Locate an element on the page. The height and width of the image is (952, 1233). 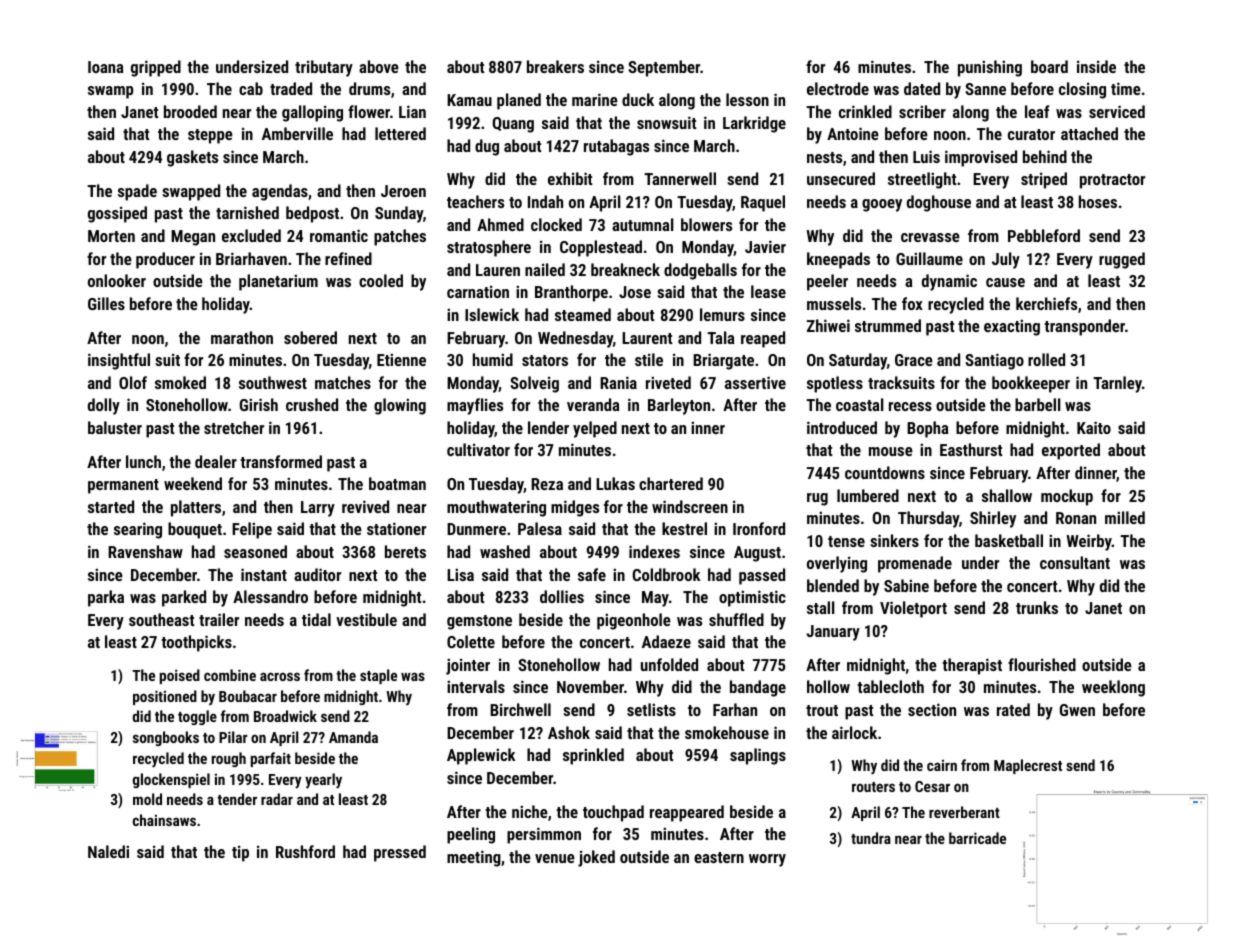
barbell is located at coordinates (1038, 404).
